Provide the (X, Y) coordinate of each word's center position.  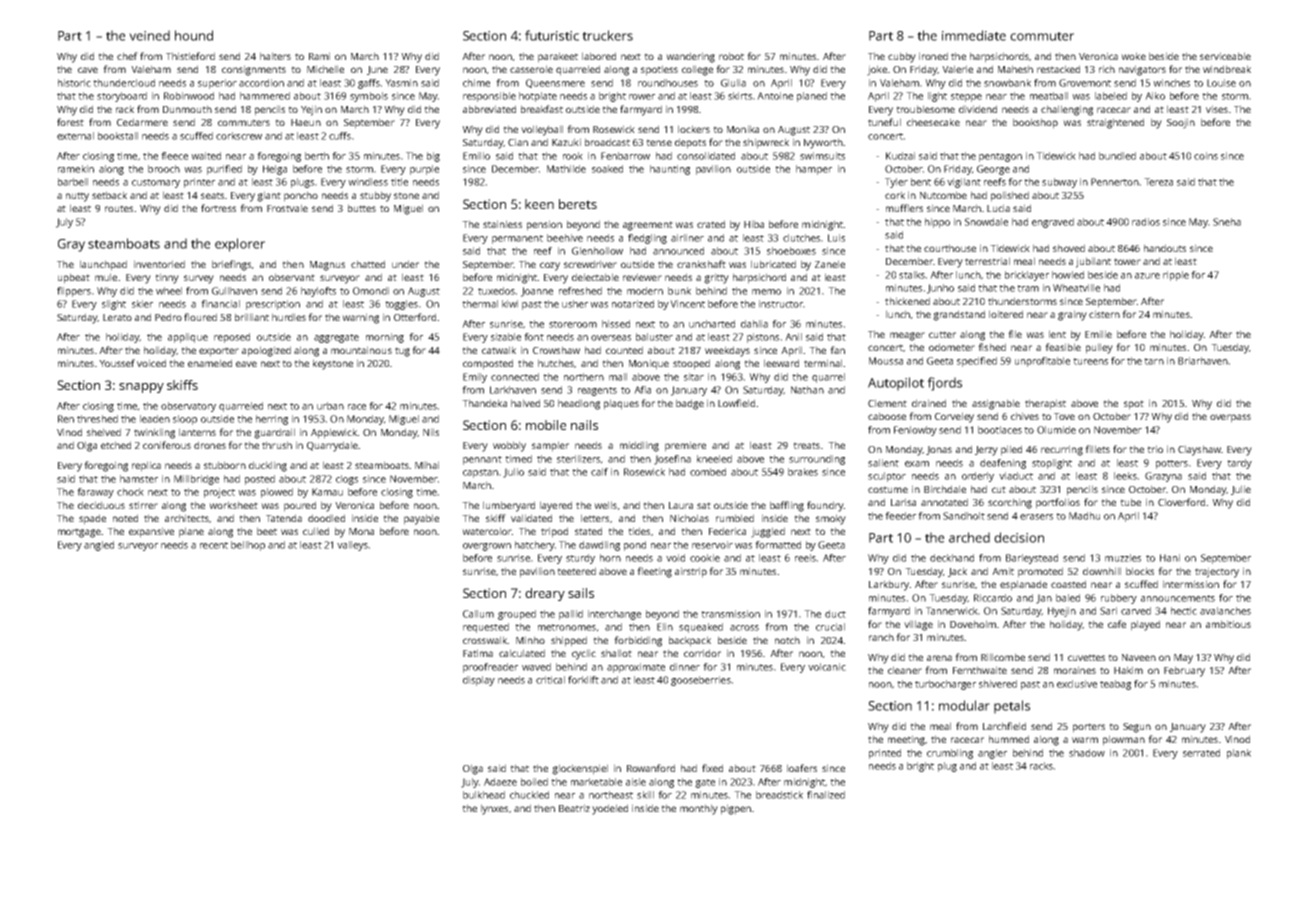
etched (116, 445)
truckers (607, 35)
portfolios (1058, 503)
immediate (974, 35)
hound (194, 35)
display (479, 681)
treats (806, 445)
